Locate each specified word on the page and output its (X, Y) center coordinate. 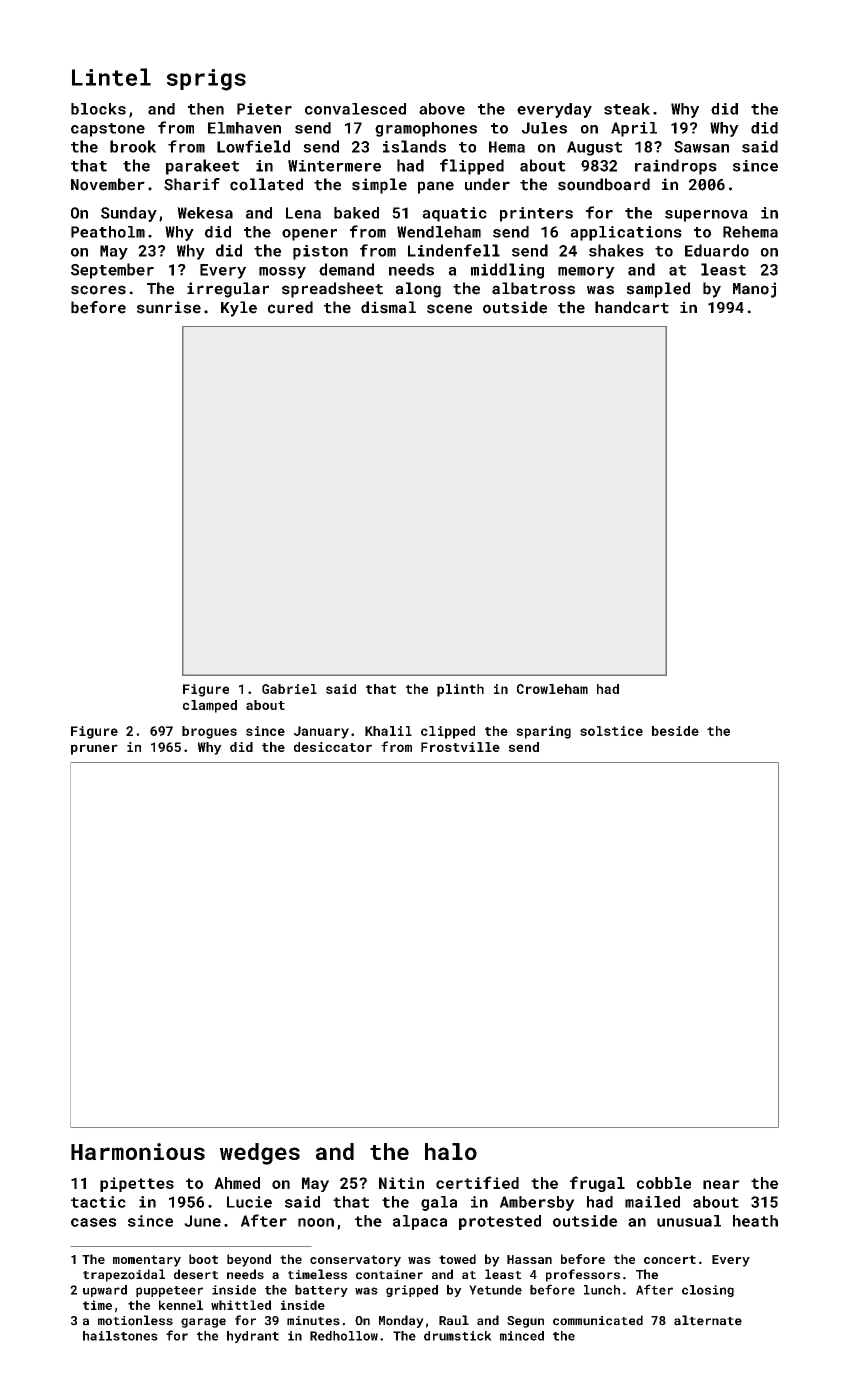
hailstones (120, 1336)
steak (627, 109)
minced (522, 1336)
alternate (708, 1320)
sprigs (206, 80)
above (442, 109)
